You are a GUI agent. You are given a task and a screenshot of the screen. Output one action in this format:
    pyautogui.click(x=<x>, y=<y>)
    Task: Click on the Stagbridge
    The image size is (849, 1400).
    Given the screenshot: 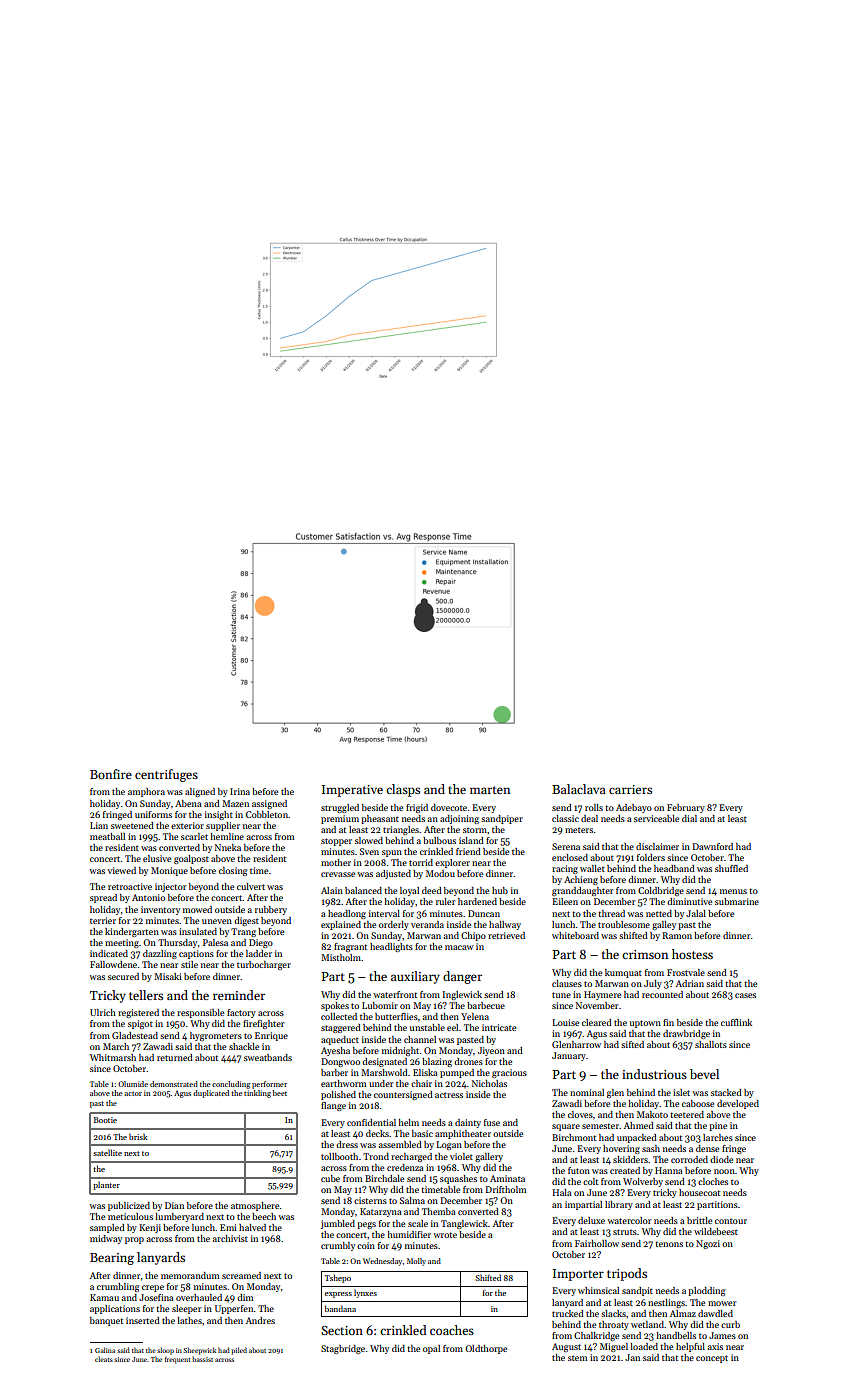 What is the action you would take?
    pyautogui.click(x=343, y=1349)
